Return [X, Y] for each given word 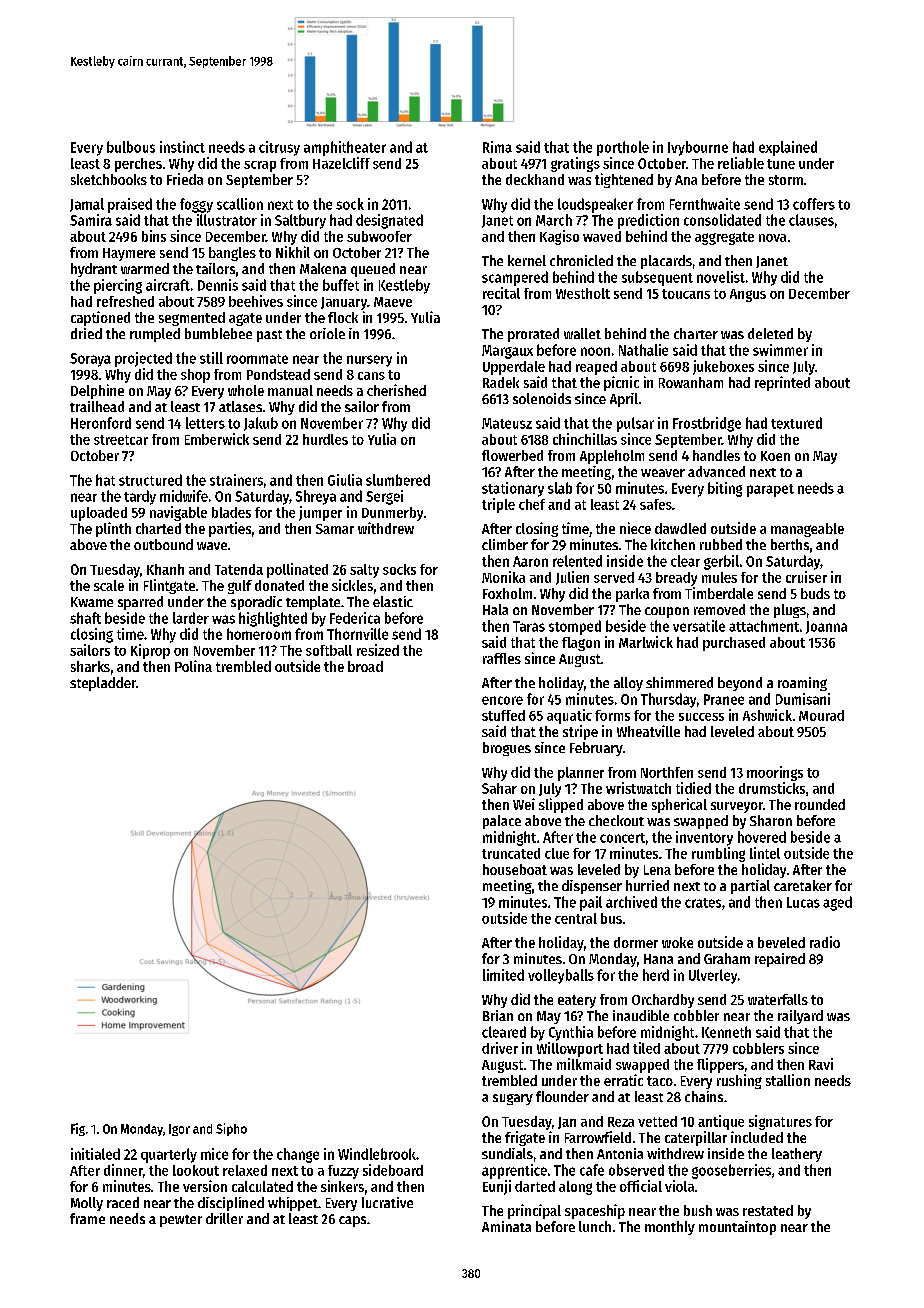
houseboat [515, 869]
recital [501, 293]
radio [825, 942]
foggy [196, 205]
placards [666, 262]
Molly [87, 1204]
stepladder [103, 684]
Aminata [506, 1226]
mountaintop [737, 1228]
